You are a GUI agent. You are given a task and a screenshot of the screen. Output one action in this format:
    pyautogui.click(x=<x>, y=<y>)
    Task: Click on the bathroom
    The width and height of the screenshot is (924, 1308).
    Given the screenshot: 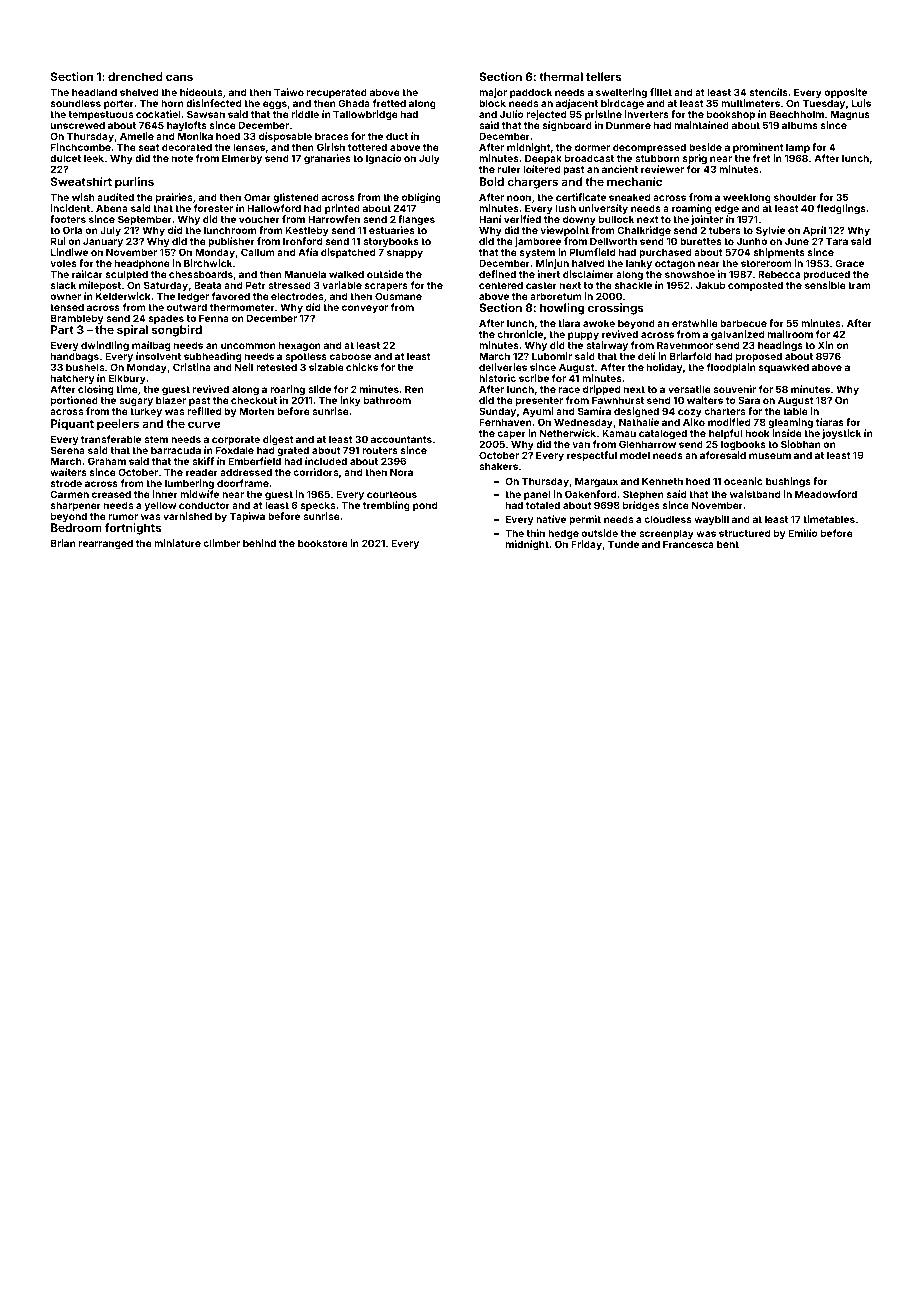 What is the action you would take?
    pyautogui.click(x=387, y=400)
